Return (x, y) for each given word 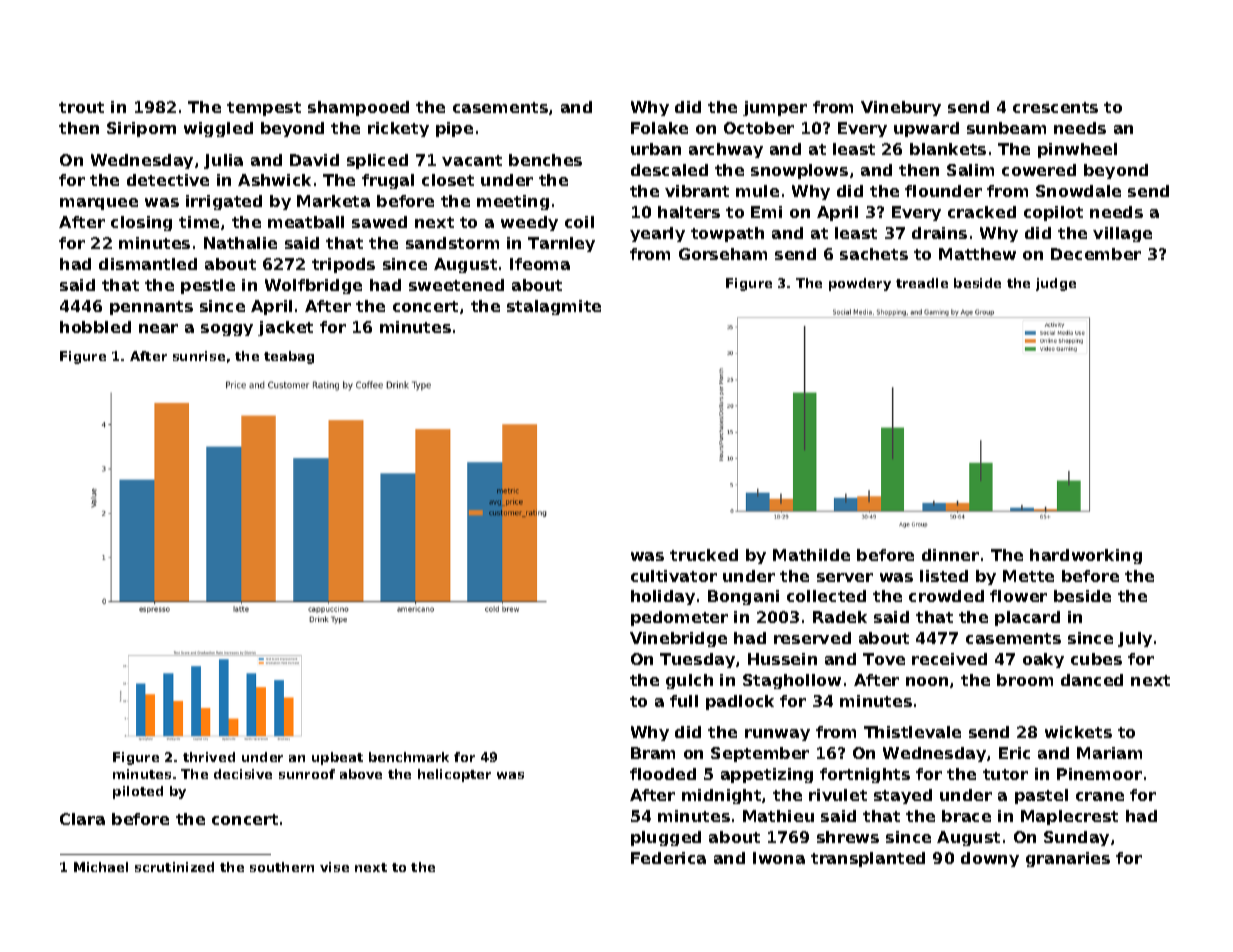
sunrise (199, 356)
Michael (101, 867)
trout (81, 107)
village (1122, 234)
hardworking (1086, 556)
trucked (704, 555)
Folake (659, 128)
